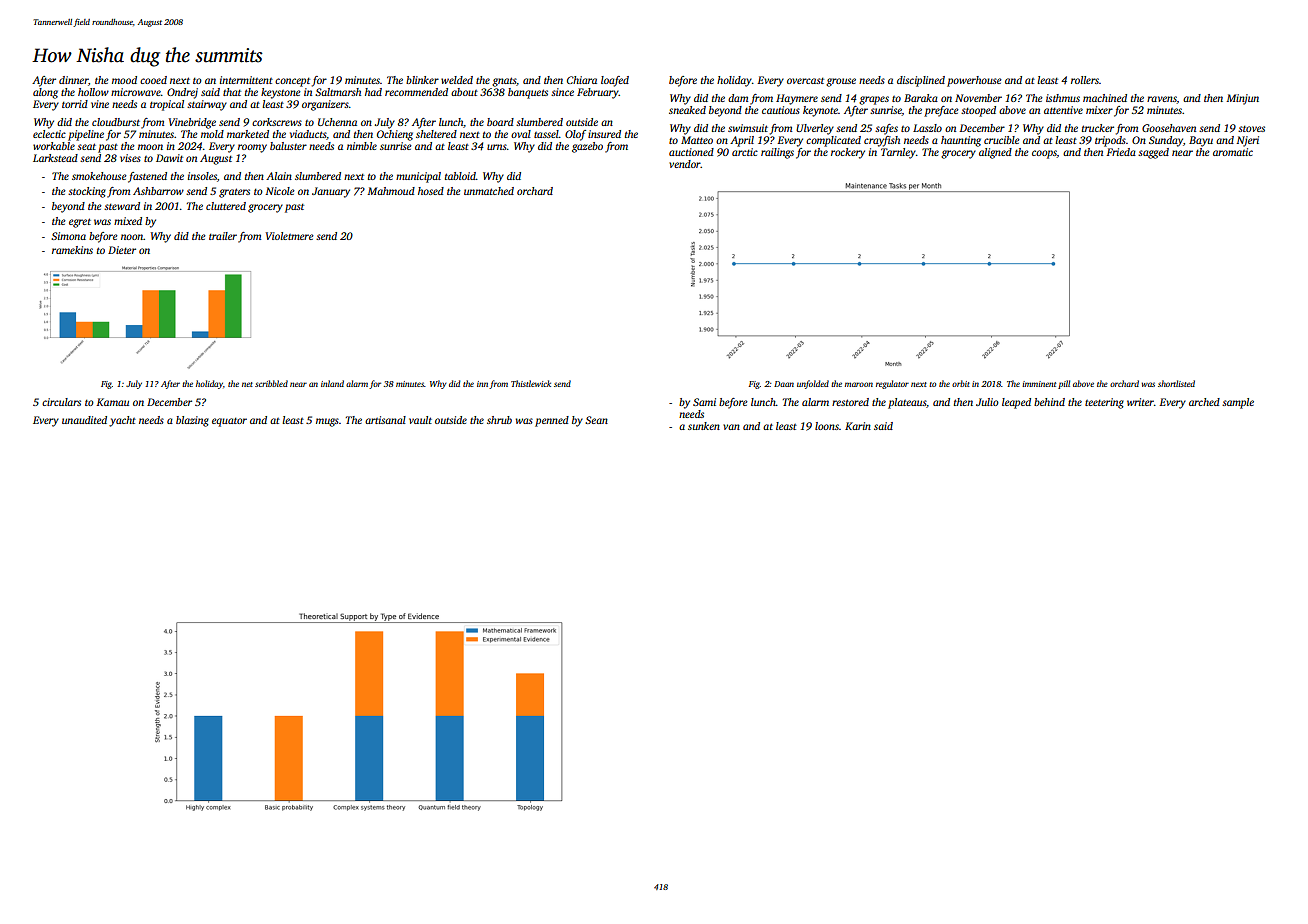 This page has width=1308, height=924. I want to click on Violetmere, so click(290, 236).
